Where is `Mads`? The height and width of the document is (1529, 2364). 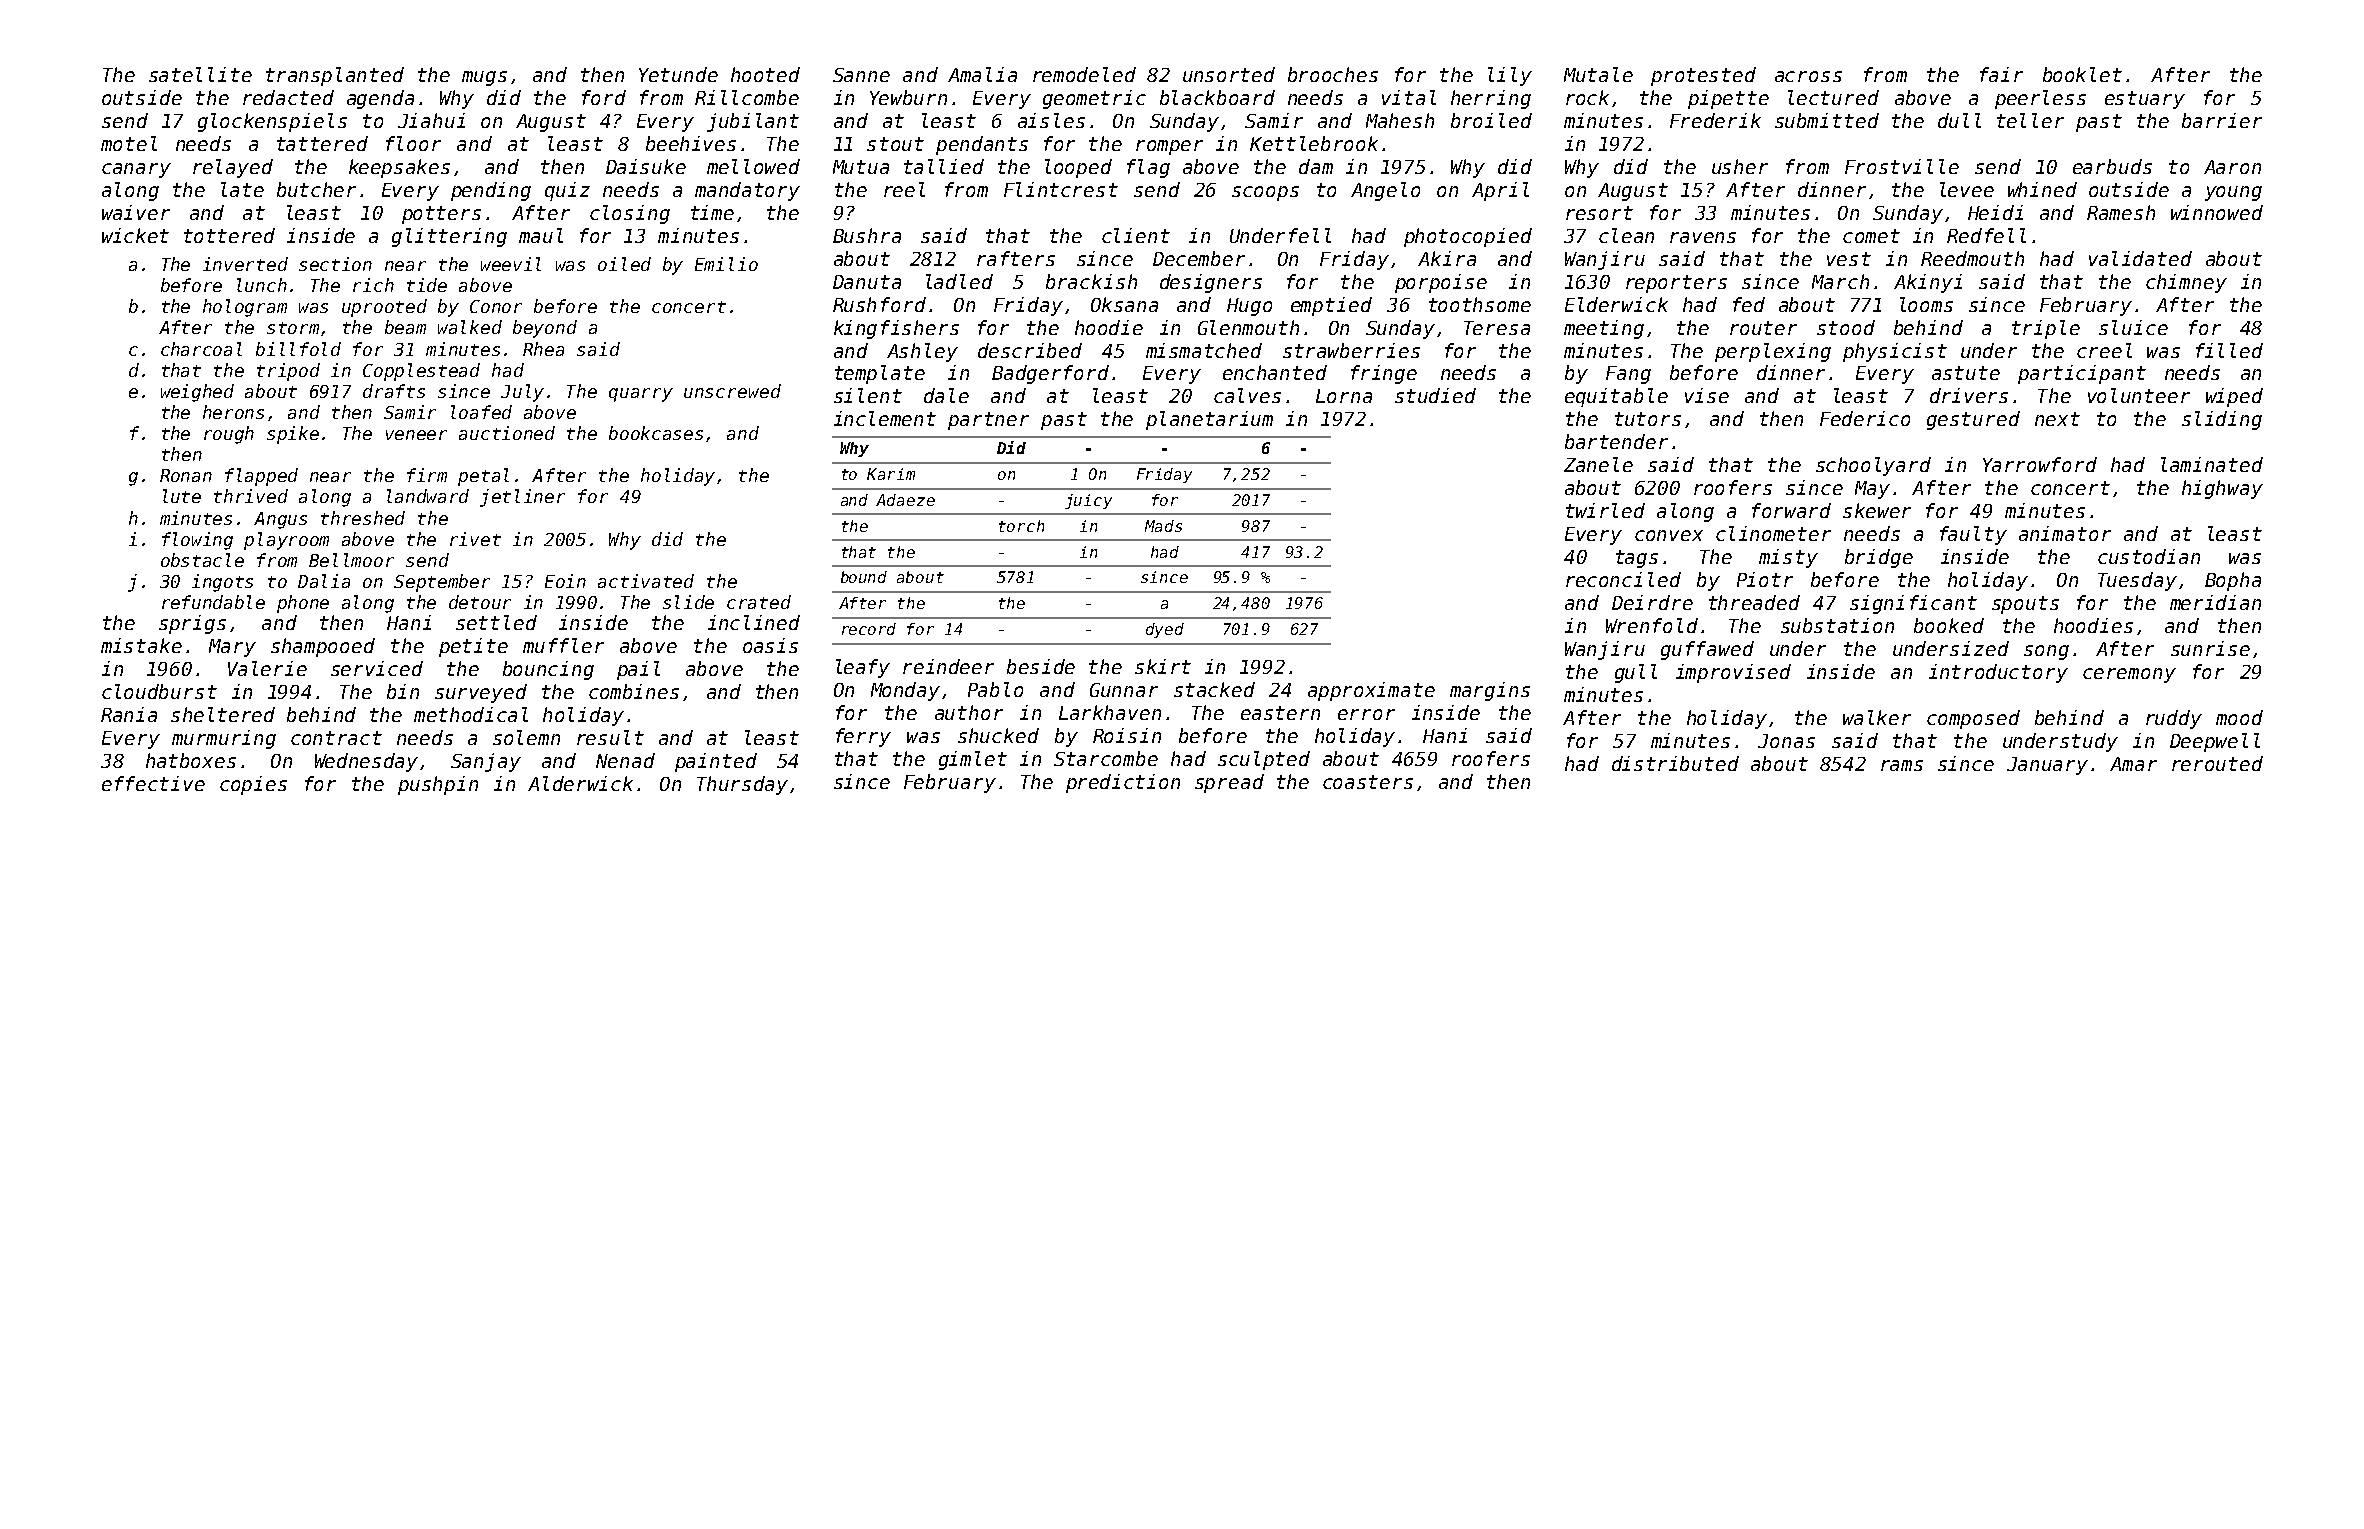
Mads is located at coordinates (1163, 526).
